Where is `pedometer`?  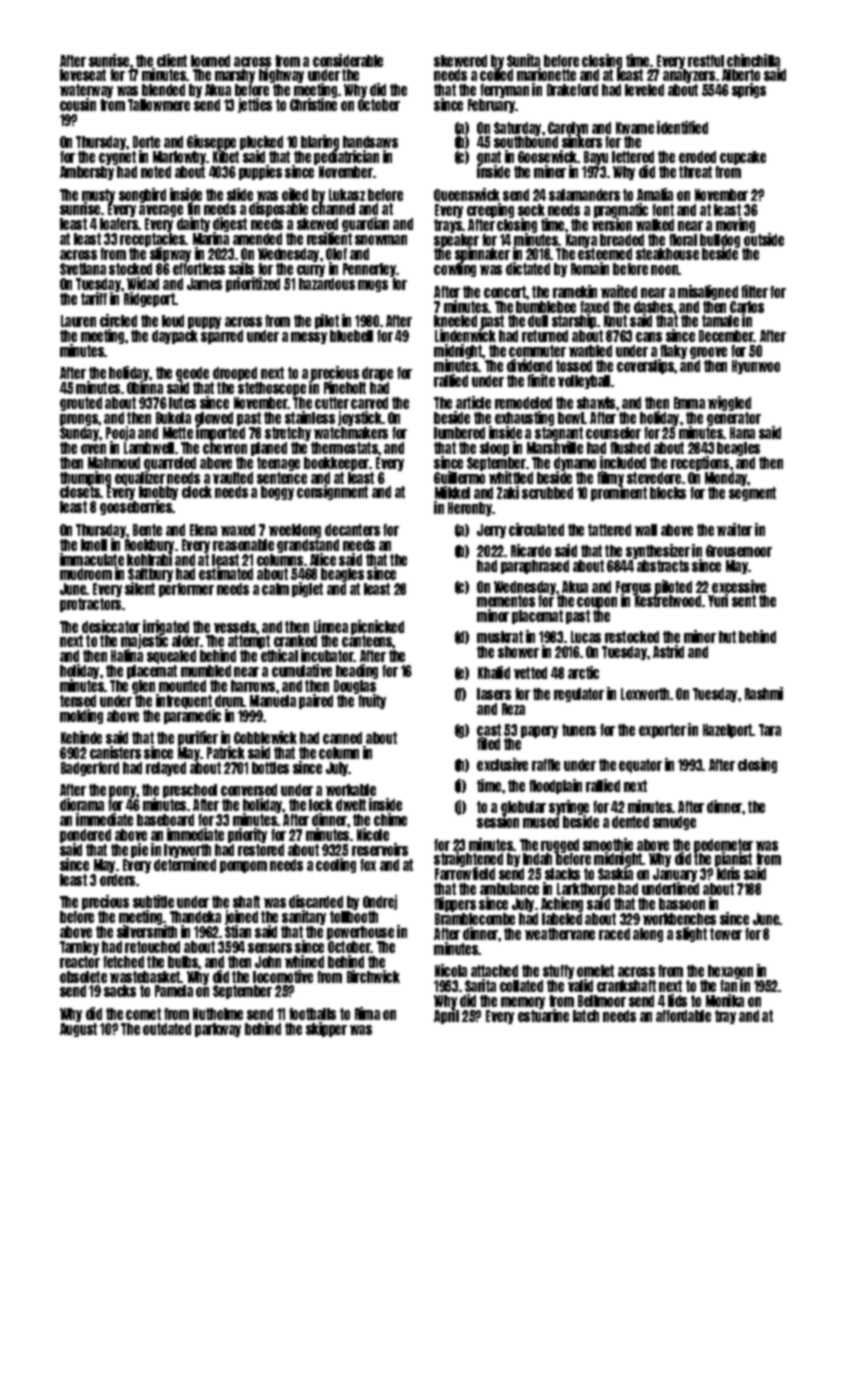 pedometer is located at coordinates (723, 846).
